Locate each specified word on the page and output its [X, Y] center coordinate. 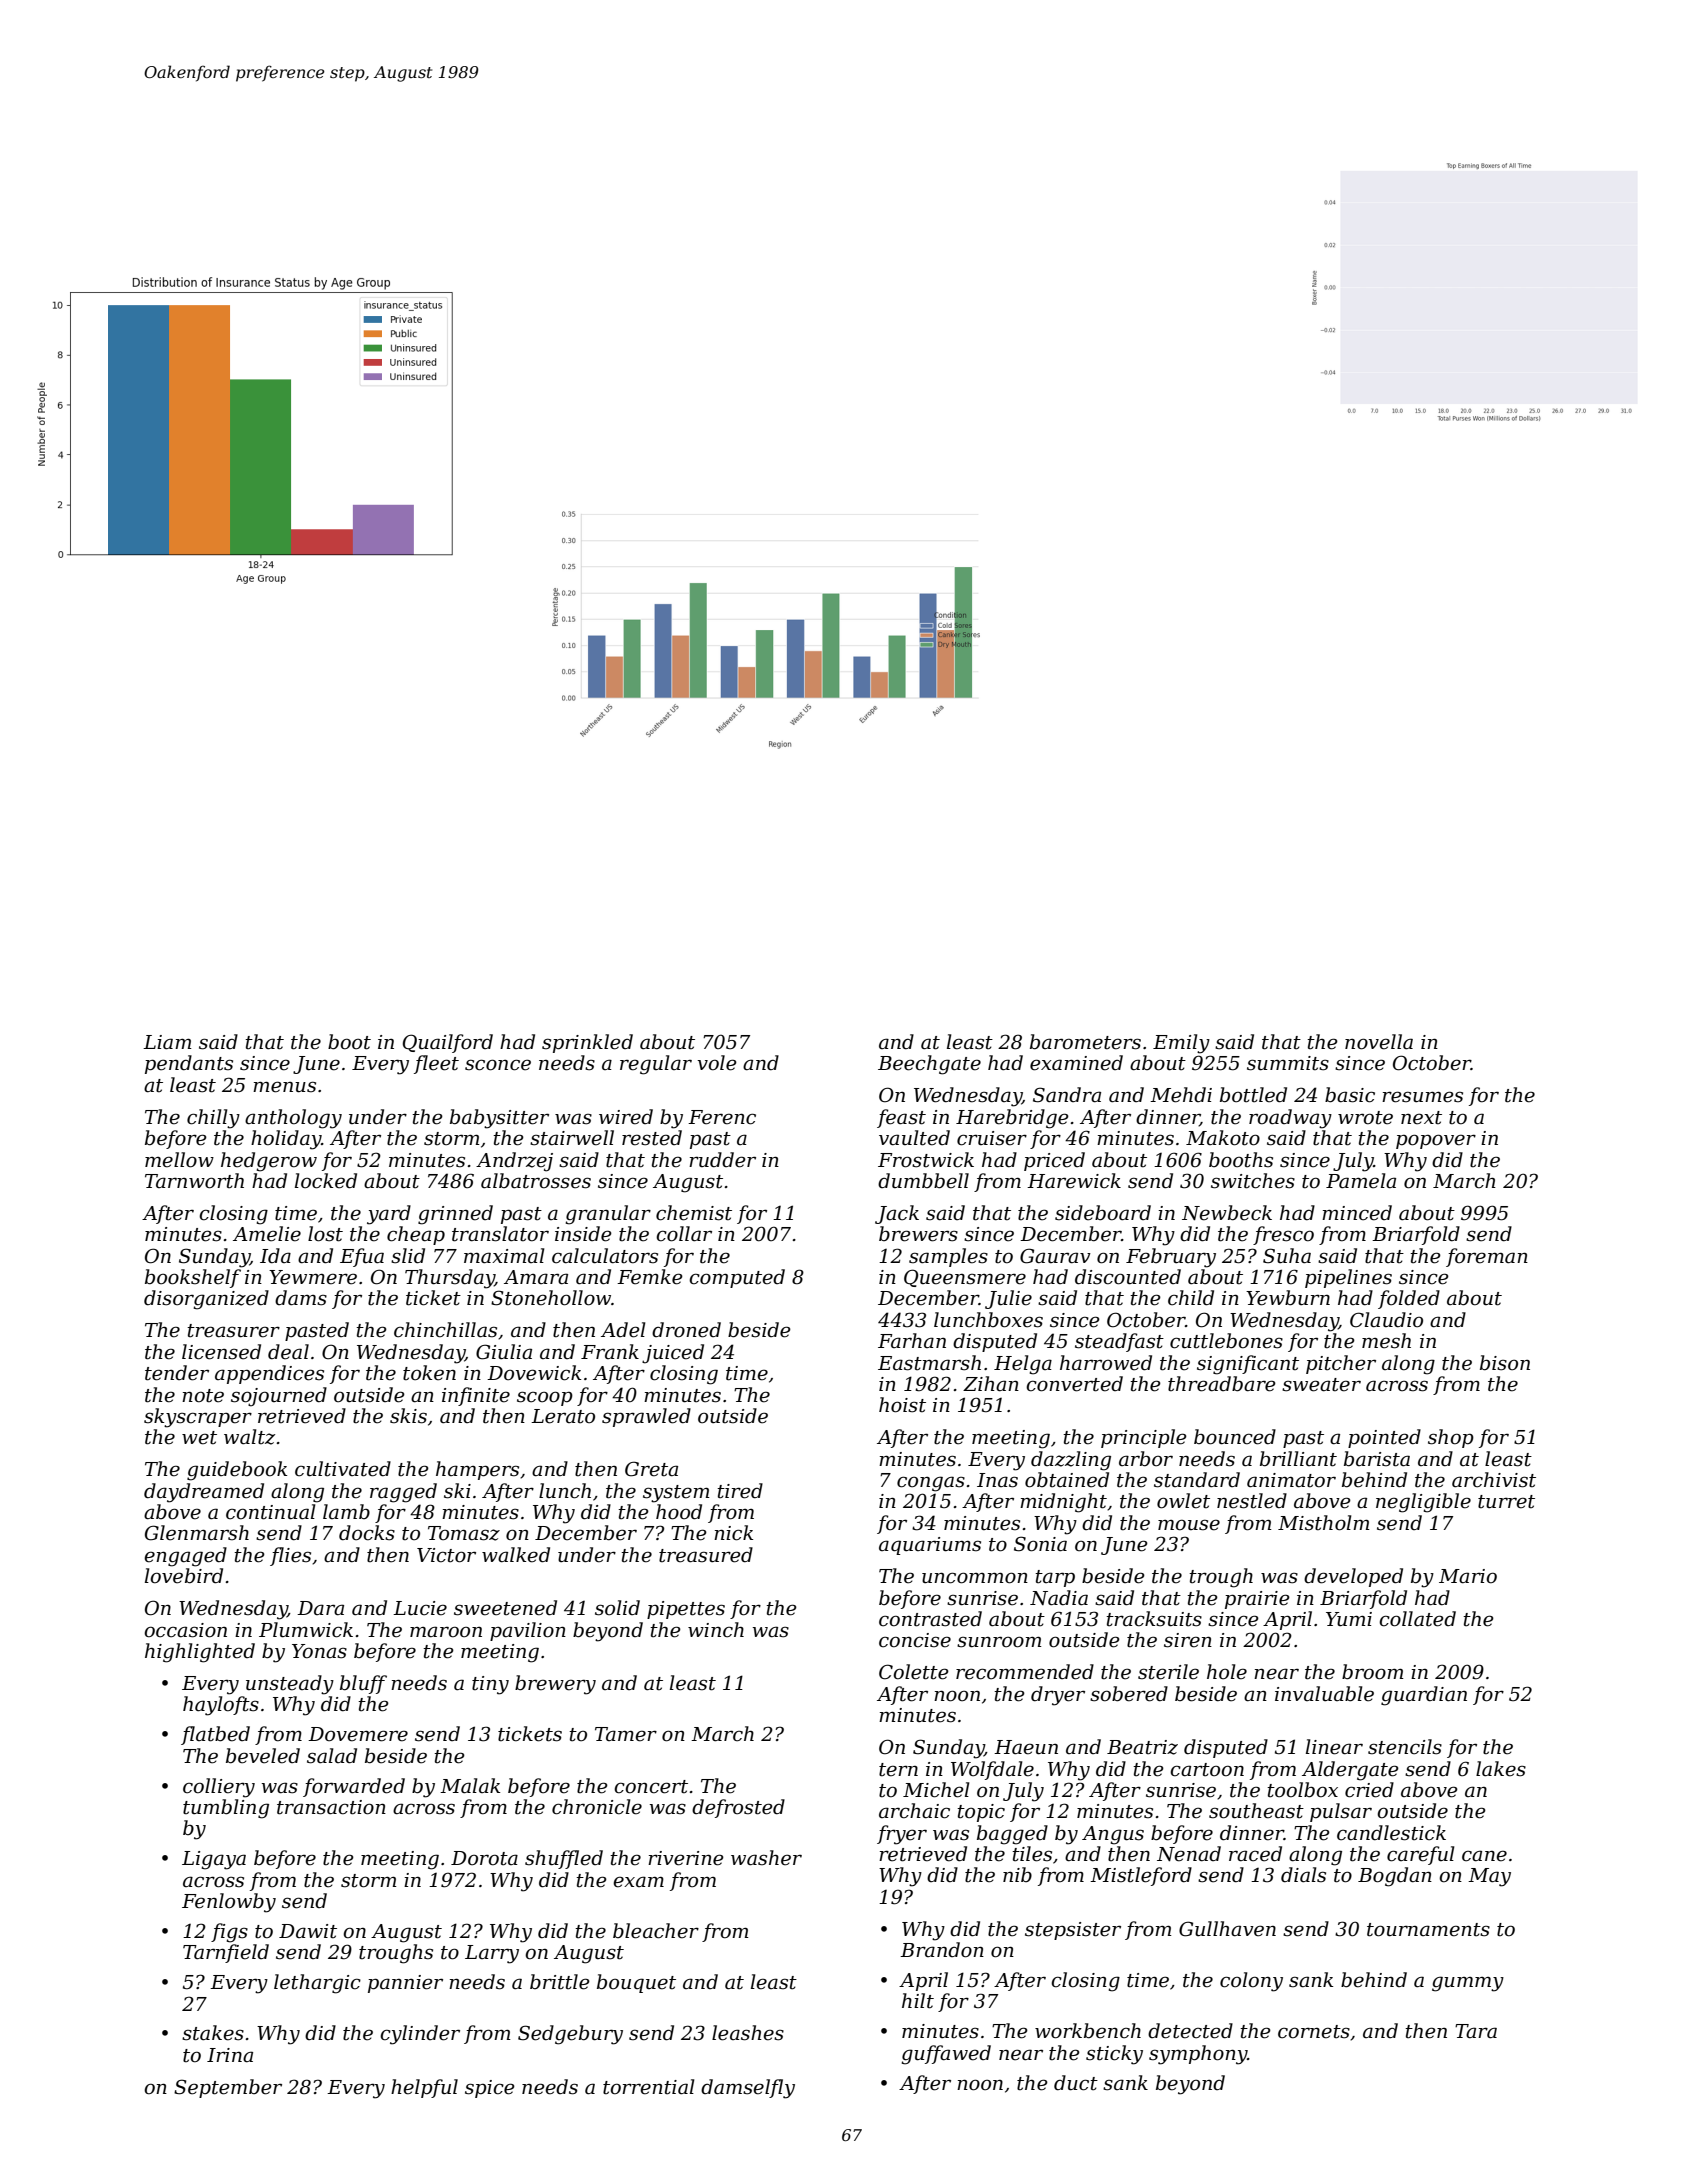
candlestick [1391, 1833]
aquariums [930, 1546]
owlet [1183, 1501]
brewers [918, 1234]
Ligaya [214, 1860]
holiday [286, 1140]
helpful [424, 2088]
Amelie [267, 1234]
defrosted [738, 1808]
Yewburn [1288, 1298]
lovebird [184, 1576]
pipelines [1348, 1278]
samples [948, 1257]
